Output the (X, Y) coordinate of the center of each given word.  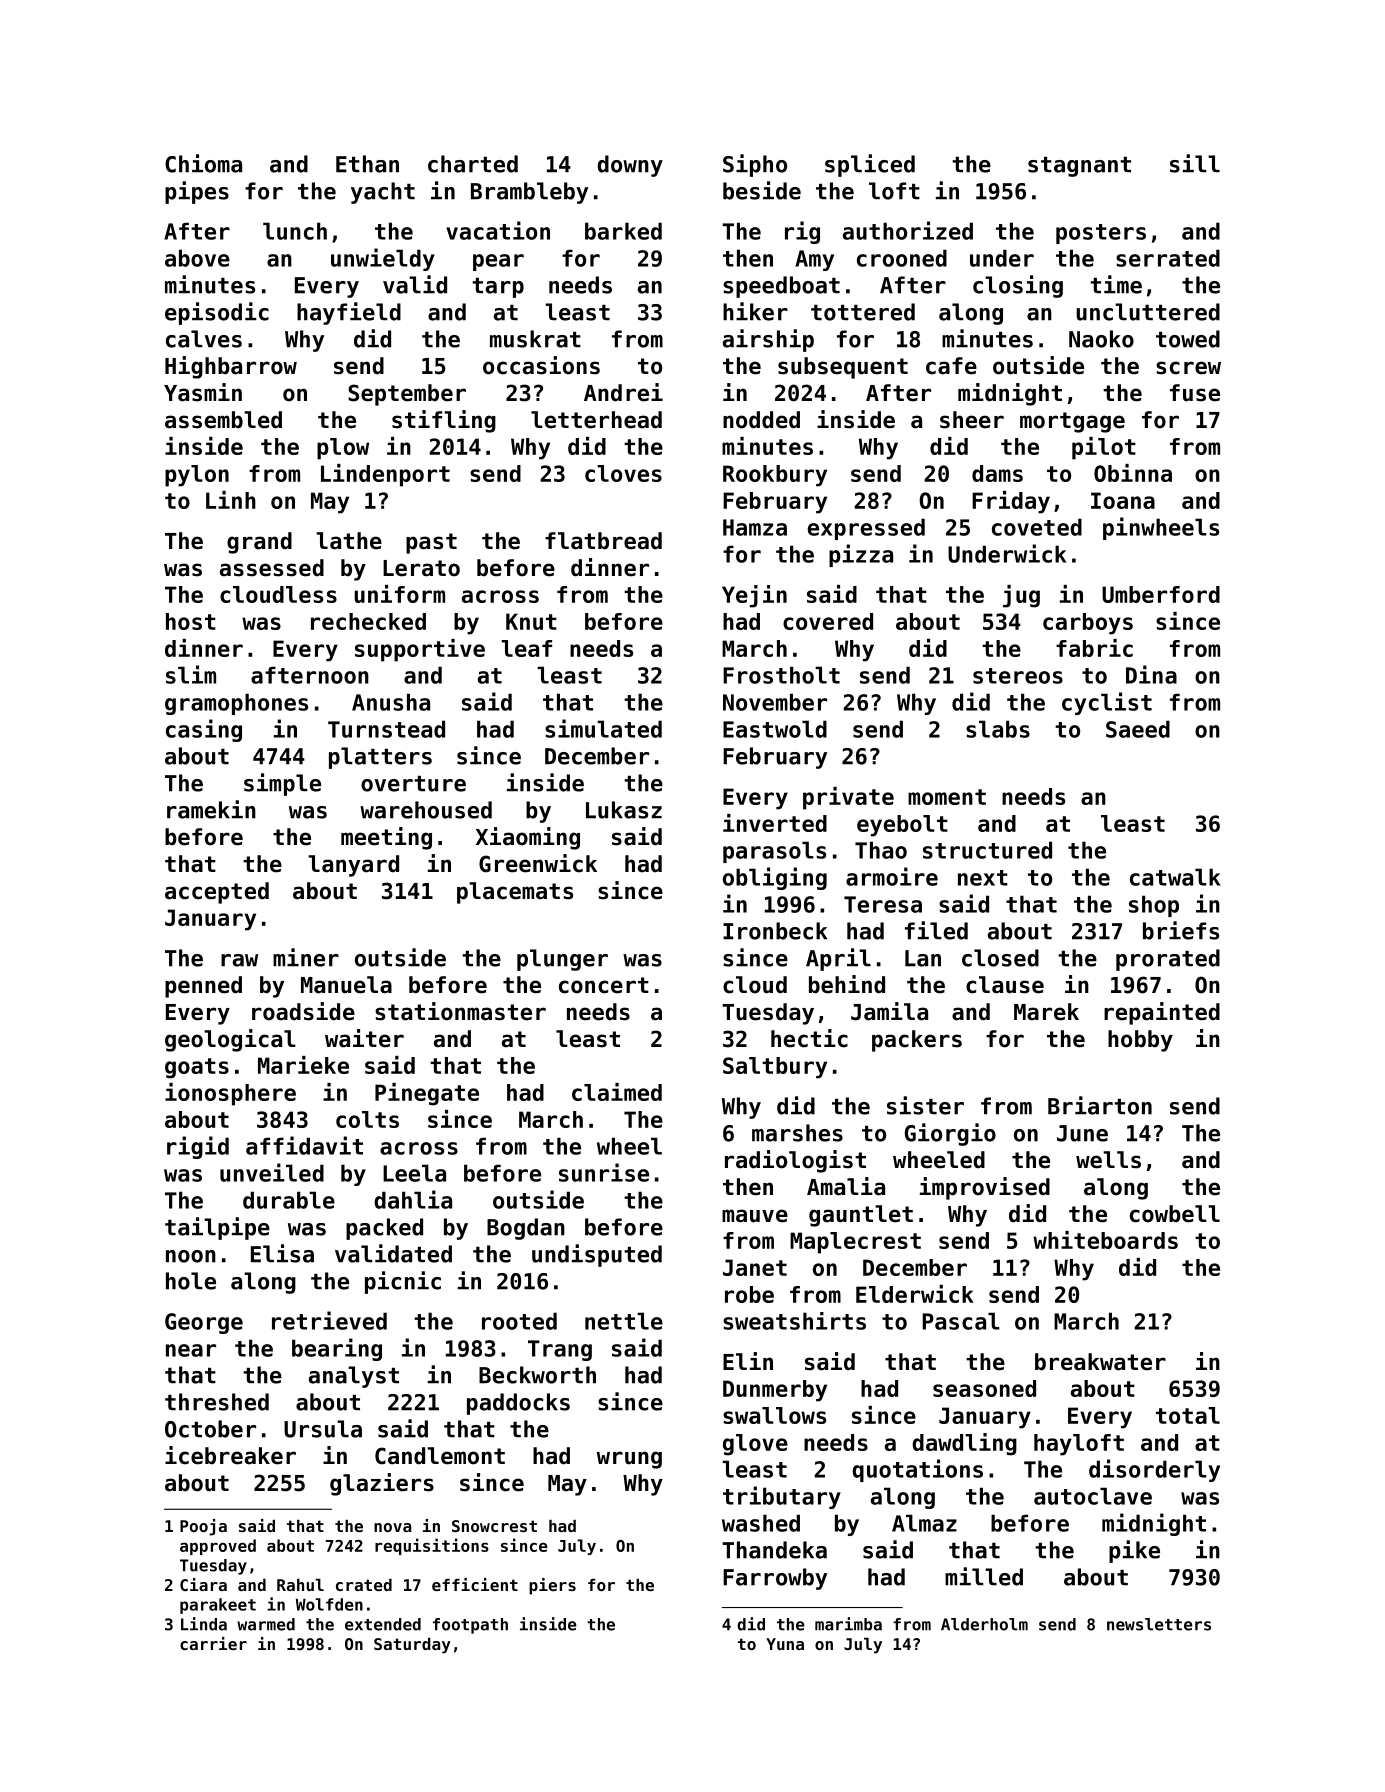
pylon (197, 476)
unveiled (272, 1172)
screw (1188, 368)
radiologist (795, 1161)
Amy (814, 260)
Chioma (203, 163)
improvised (985, 1188)
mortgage (1072, 422)
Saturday (412, 1646)
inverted (775, 823)
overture (413, 784)
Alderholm (984, 1624)
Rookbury (775, 476)
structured (987, 850)
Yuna (785, 1644)
